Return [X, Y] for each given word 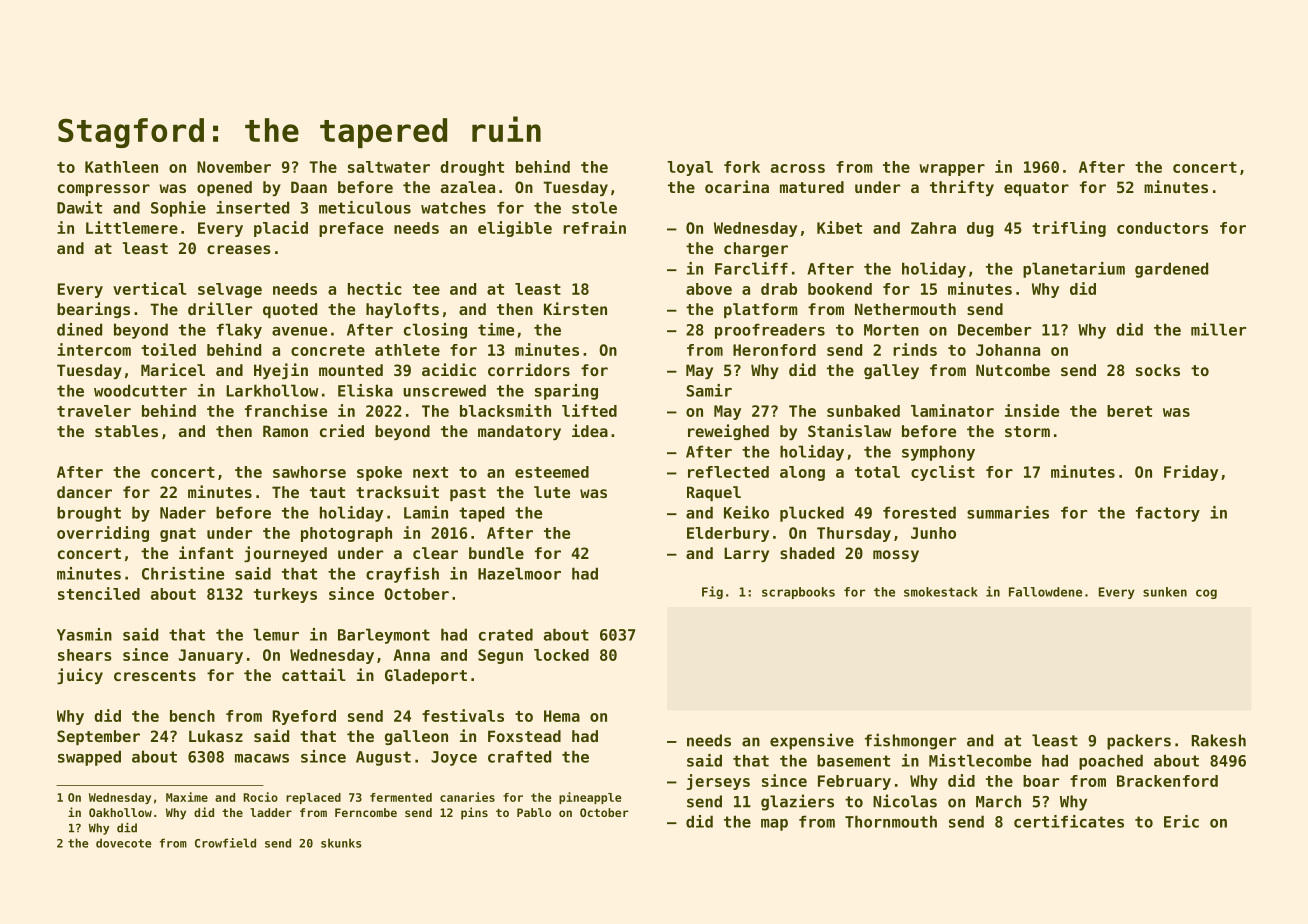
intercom [94, 349]
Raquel [714, 493]
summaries [1008, 512]
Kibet [839, 227]
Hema [562, 716]
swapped [89, 758]
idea [590, 430]
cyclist [943, 473]
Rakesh [1219, 740]
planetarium [1074, 270]
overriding [103, 534]
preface [351, 229]
